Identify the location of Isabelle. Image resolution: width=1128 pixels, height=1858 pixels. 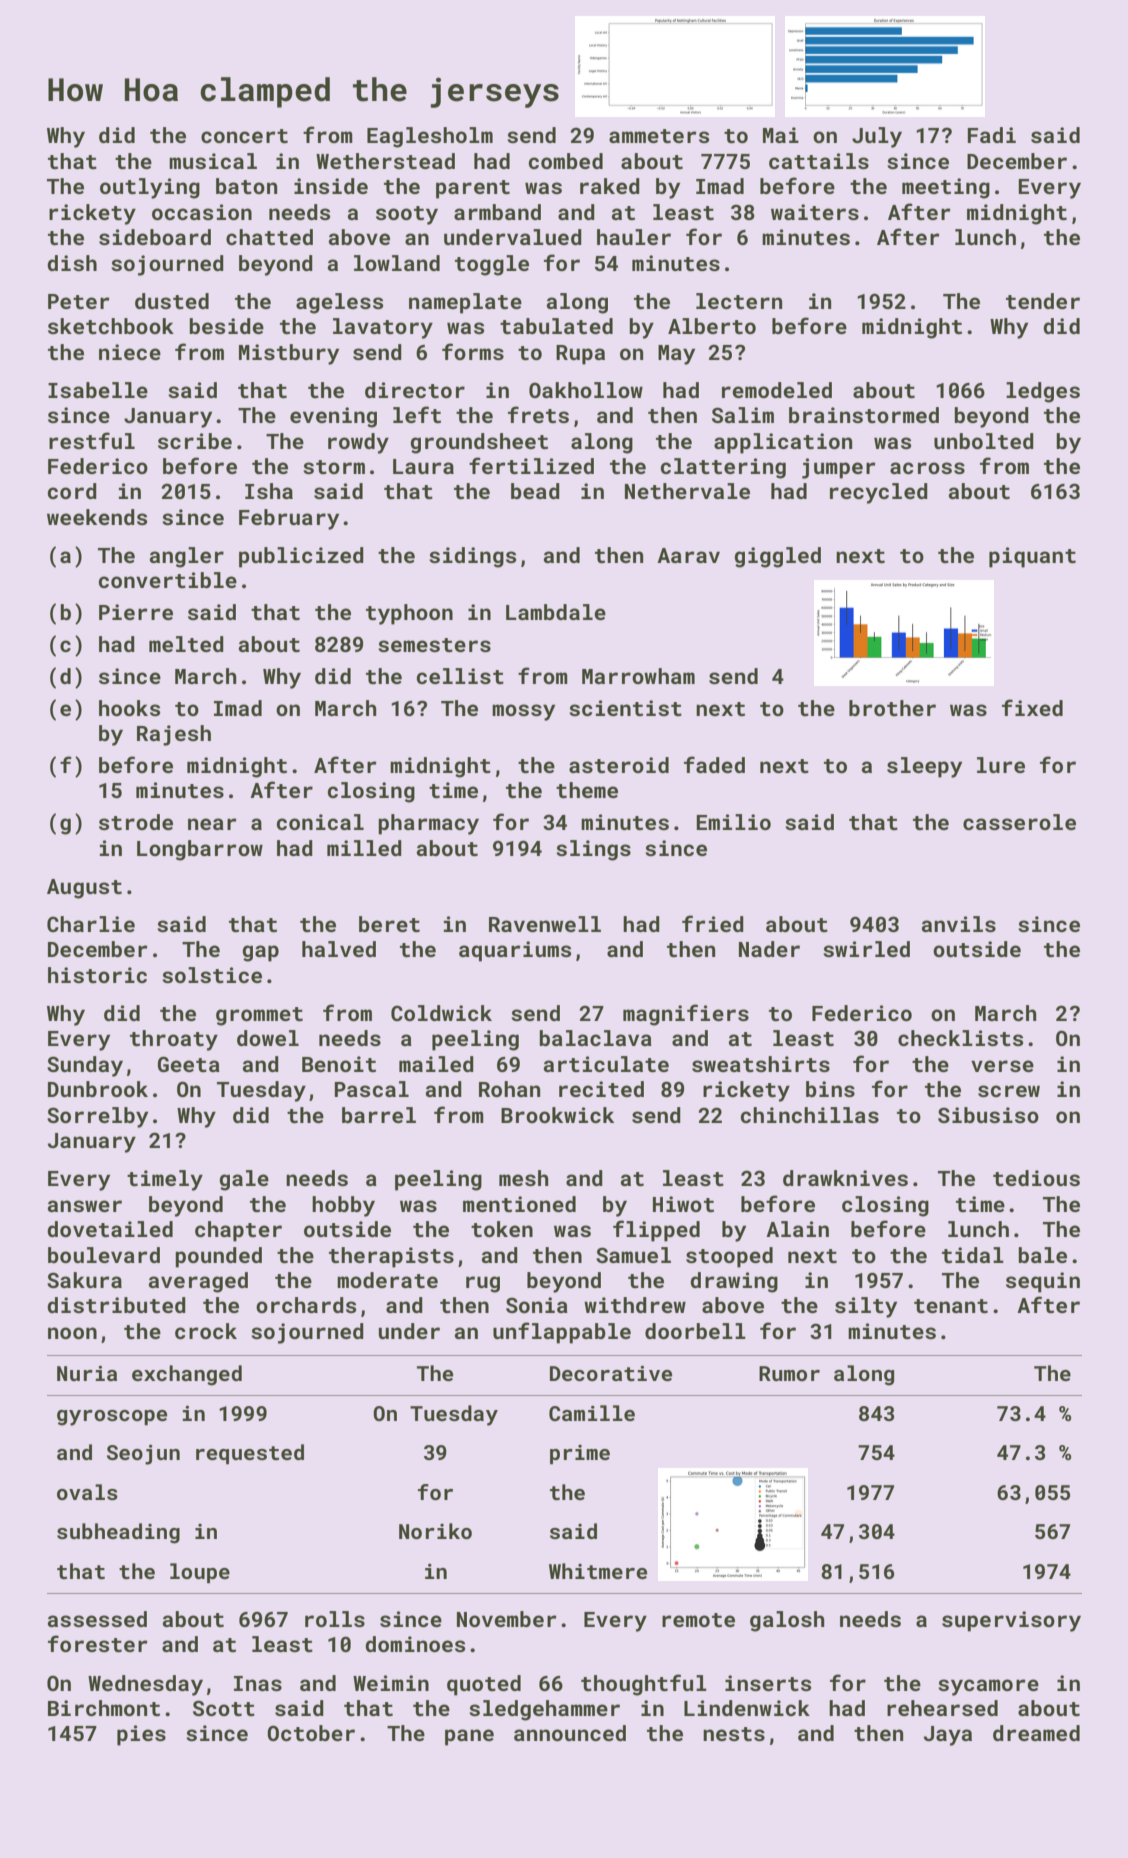
(98, 390).
